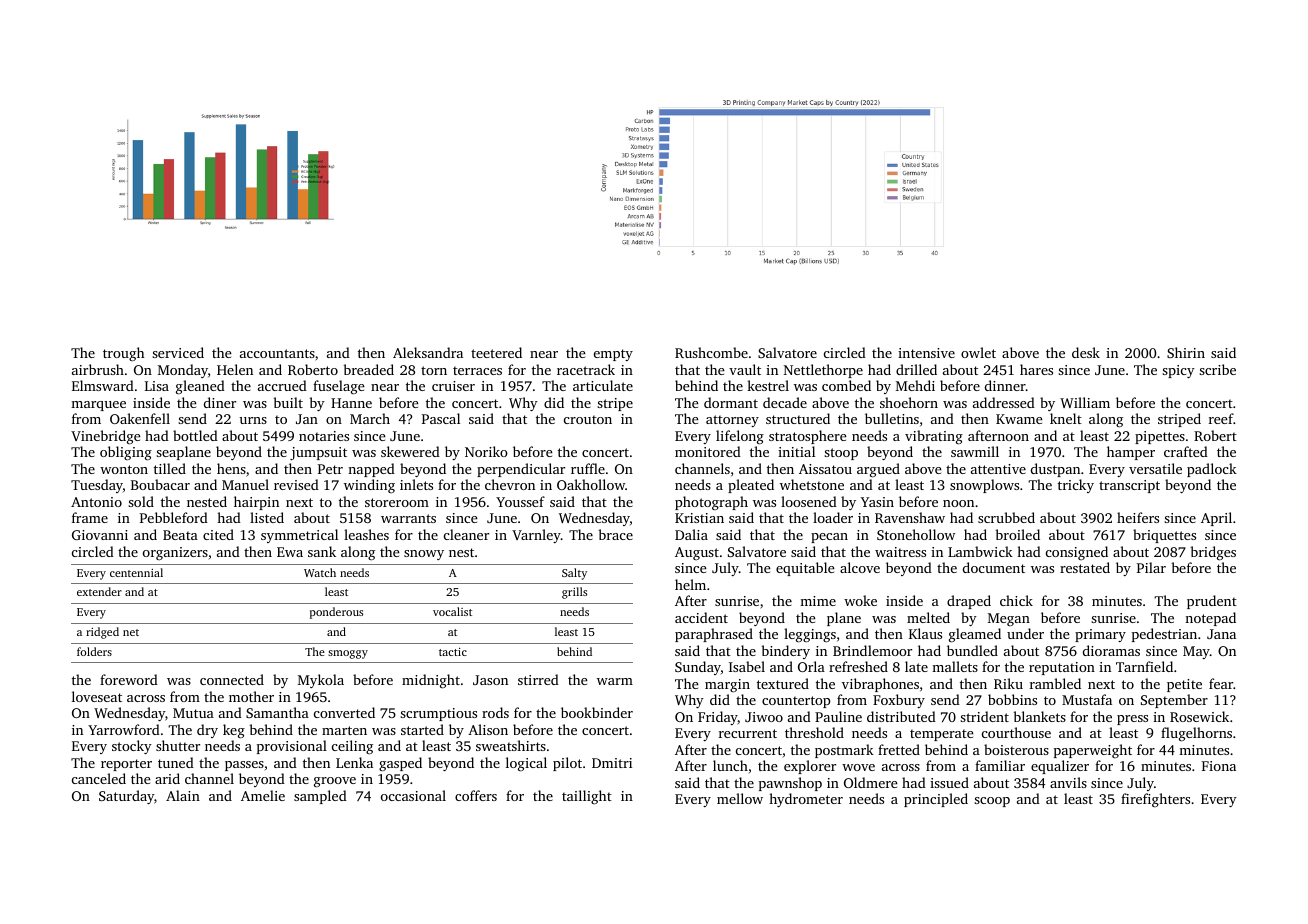 This screenshot has height=924, width=1308. What do you see at coordinates (748, 733) in the screenshot?
I see `recurrent` at bounding box center [748, 733].
